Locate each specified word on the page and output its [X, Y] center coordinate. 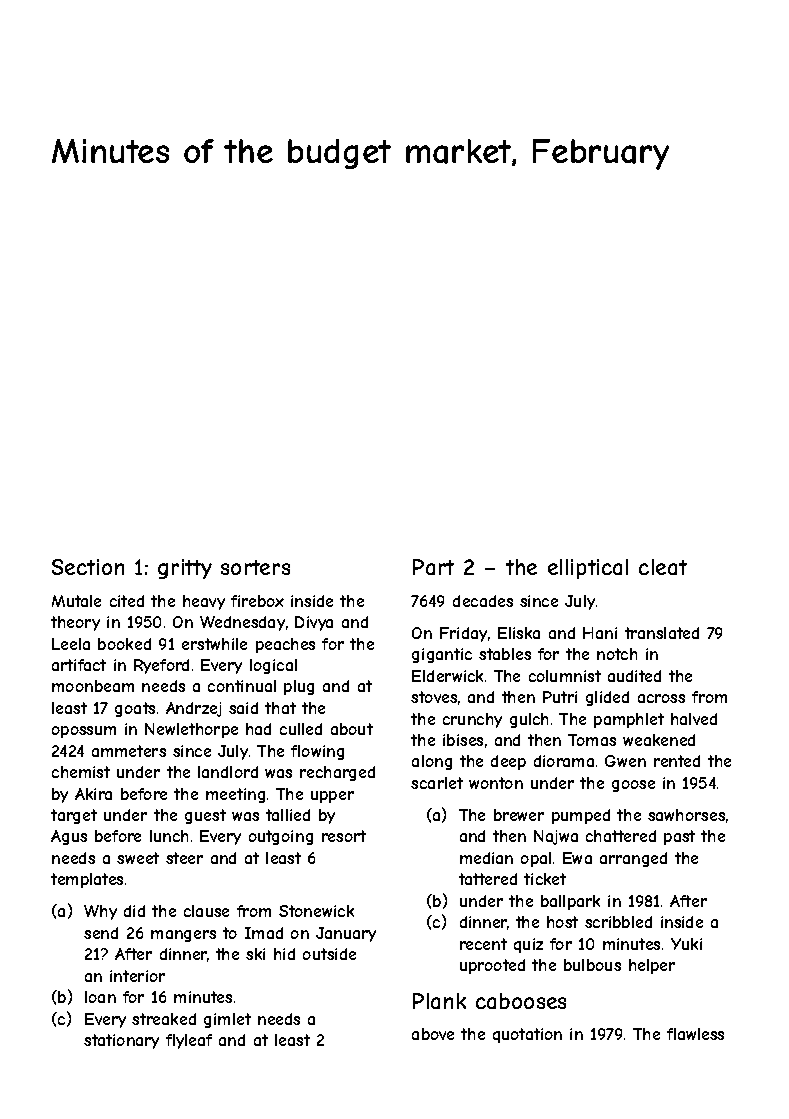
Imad [264, 933]
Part [433, 567]
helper [652, 966]
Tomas [592, 740]
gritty [185, 569]
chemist [81, 772]
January [346, 934]
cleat [663, 567]
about [352, 729]
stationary [121, 1041]
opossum [84, 732]
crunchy [472, 720]
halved [694, 719]
